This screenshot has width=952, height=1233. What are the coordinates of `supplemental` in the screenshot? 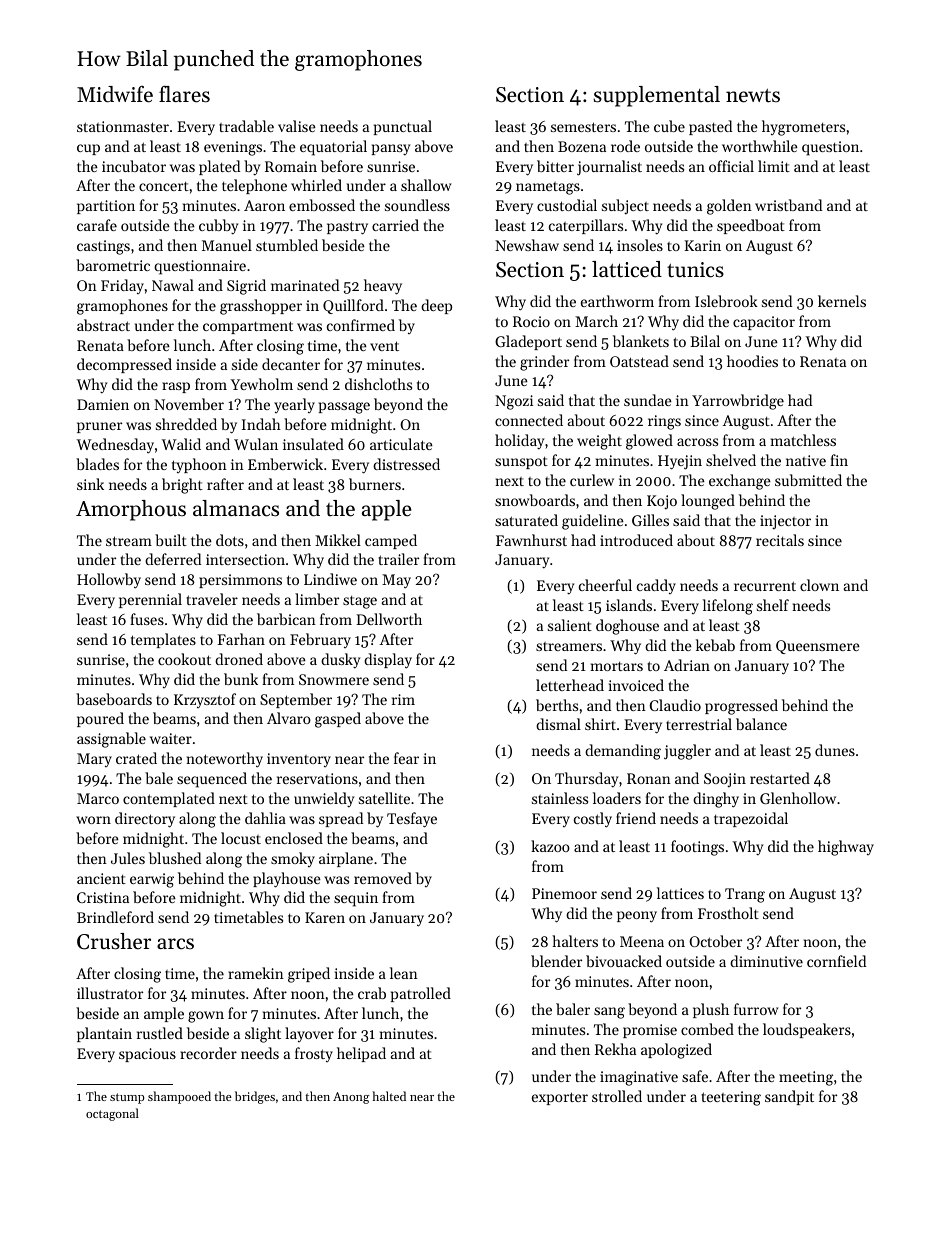 It's located at (657, 96).
